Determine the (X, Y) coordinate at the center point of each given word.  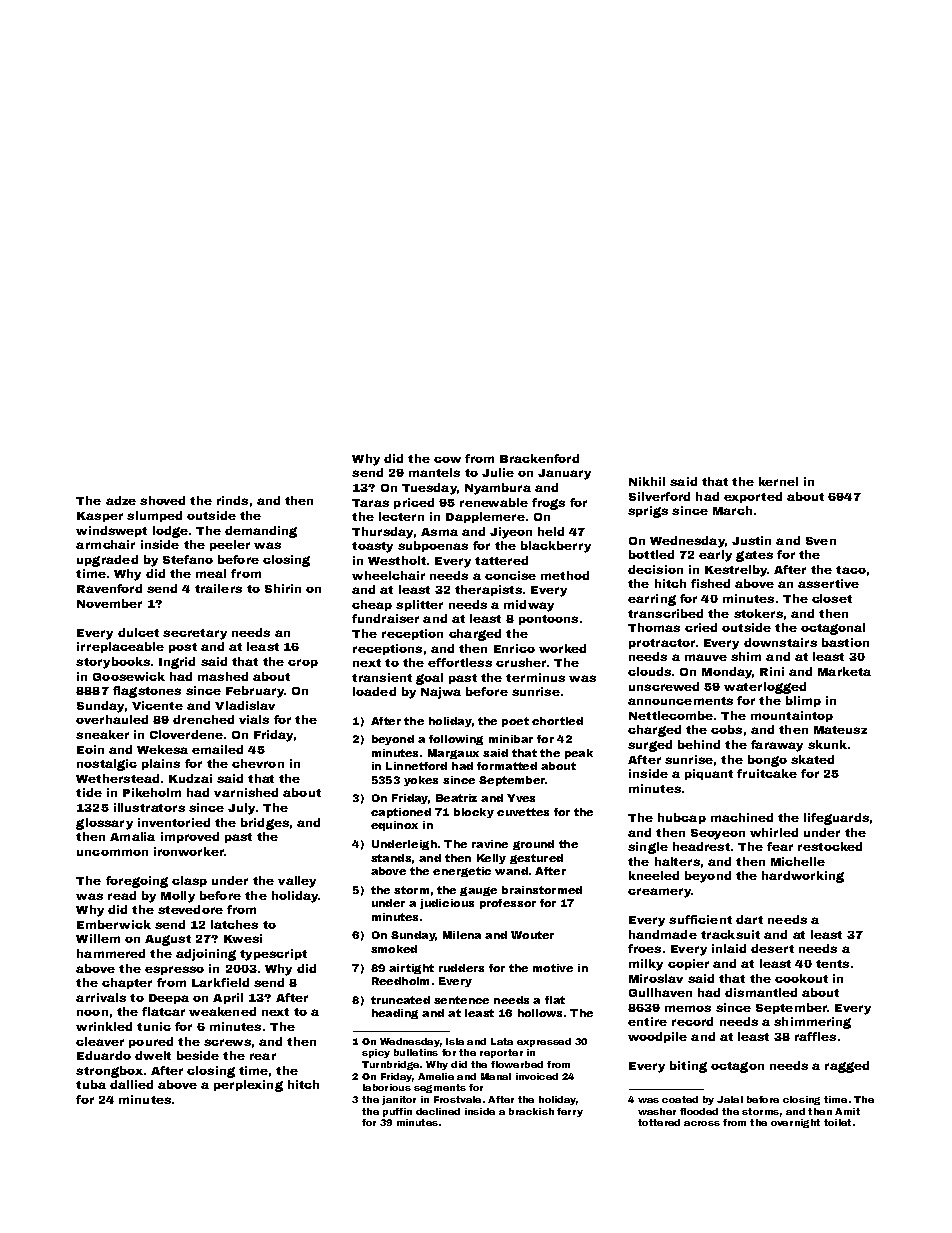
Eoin (90, 749)
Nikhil (647, 481)
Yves (521, 798)
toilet (837, 1122)
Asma (439, 532)
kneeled (654, 875)
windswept (111, 531)
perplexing (248, 1086)
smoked (394, 949)
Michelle (798, 861)
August (168, 940)
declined (438, 1111)
